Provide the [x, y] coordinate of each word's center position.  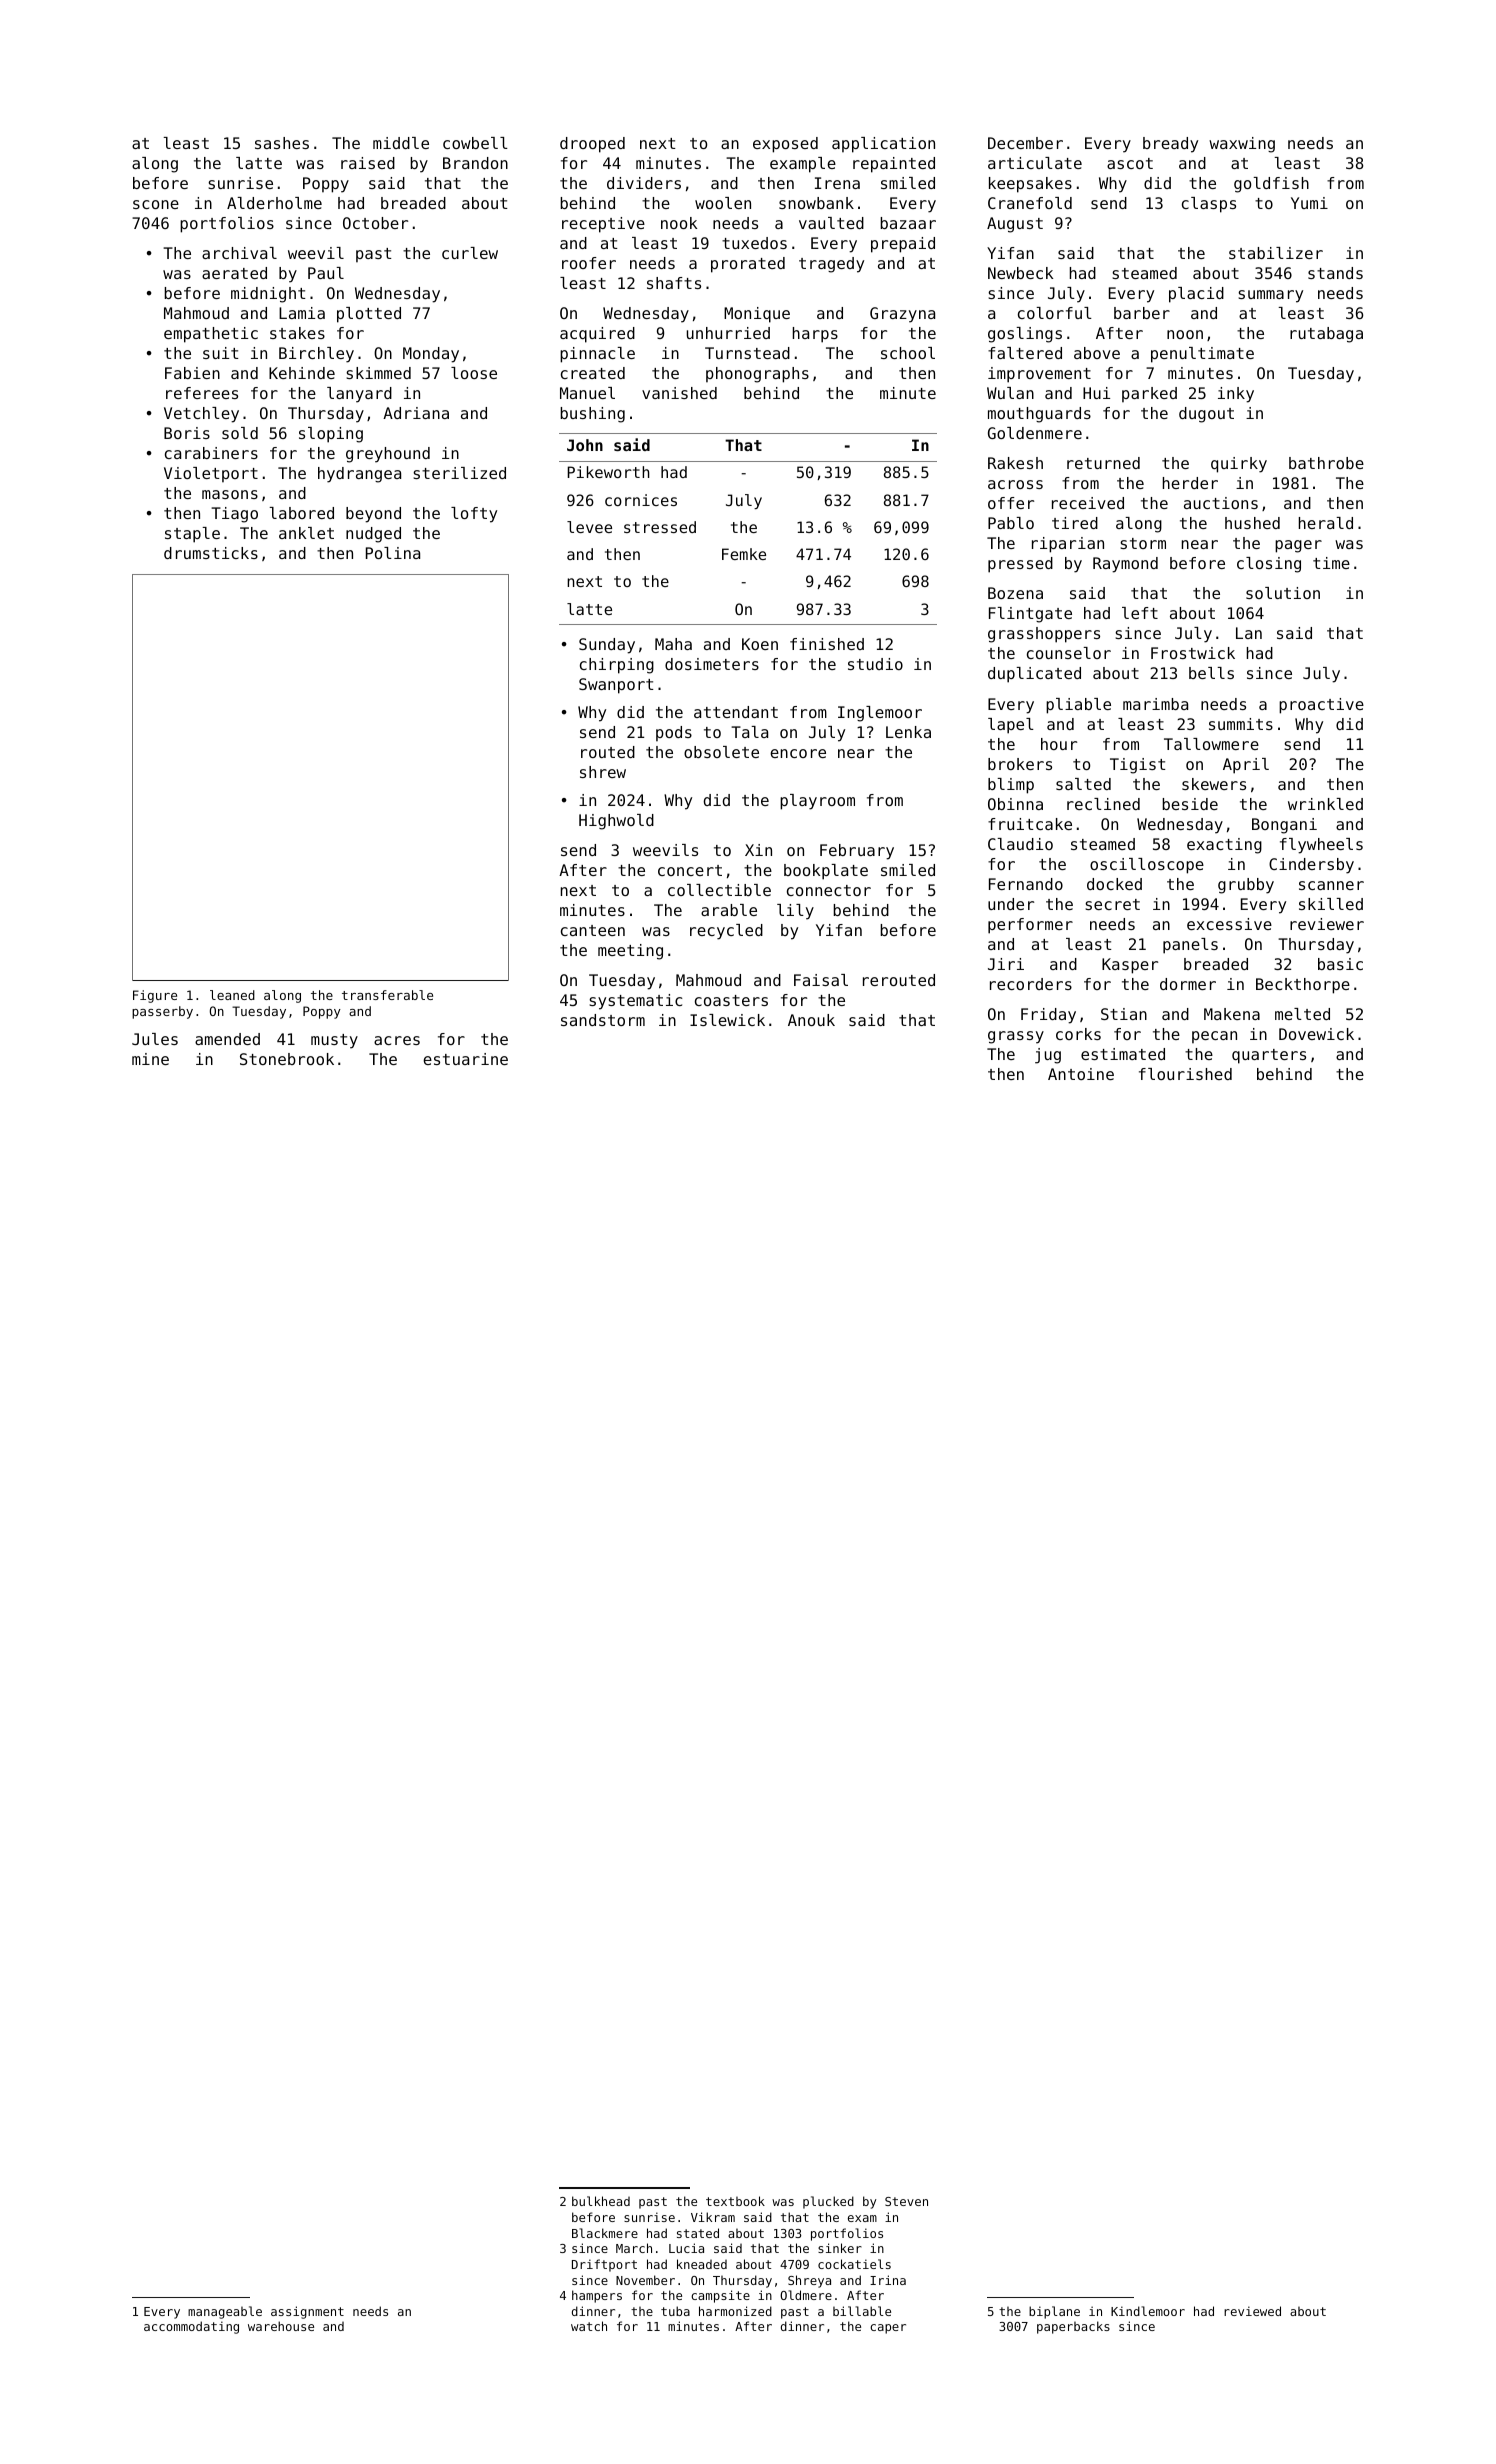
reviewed [1252, 2311]
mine [150, 1059]
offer [1011, 503]
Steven [906, 2201]
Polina [393, 553]
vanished [679, 393]
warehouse [281, 2326]
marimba [1155, 704]
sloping [331, 435]
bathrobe [1326, 463]
